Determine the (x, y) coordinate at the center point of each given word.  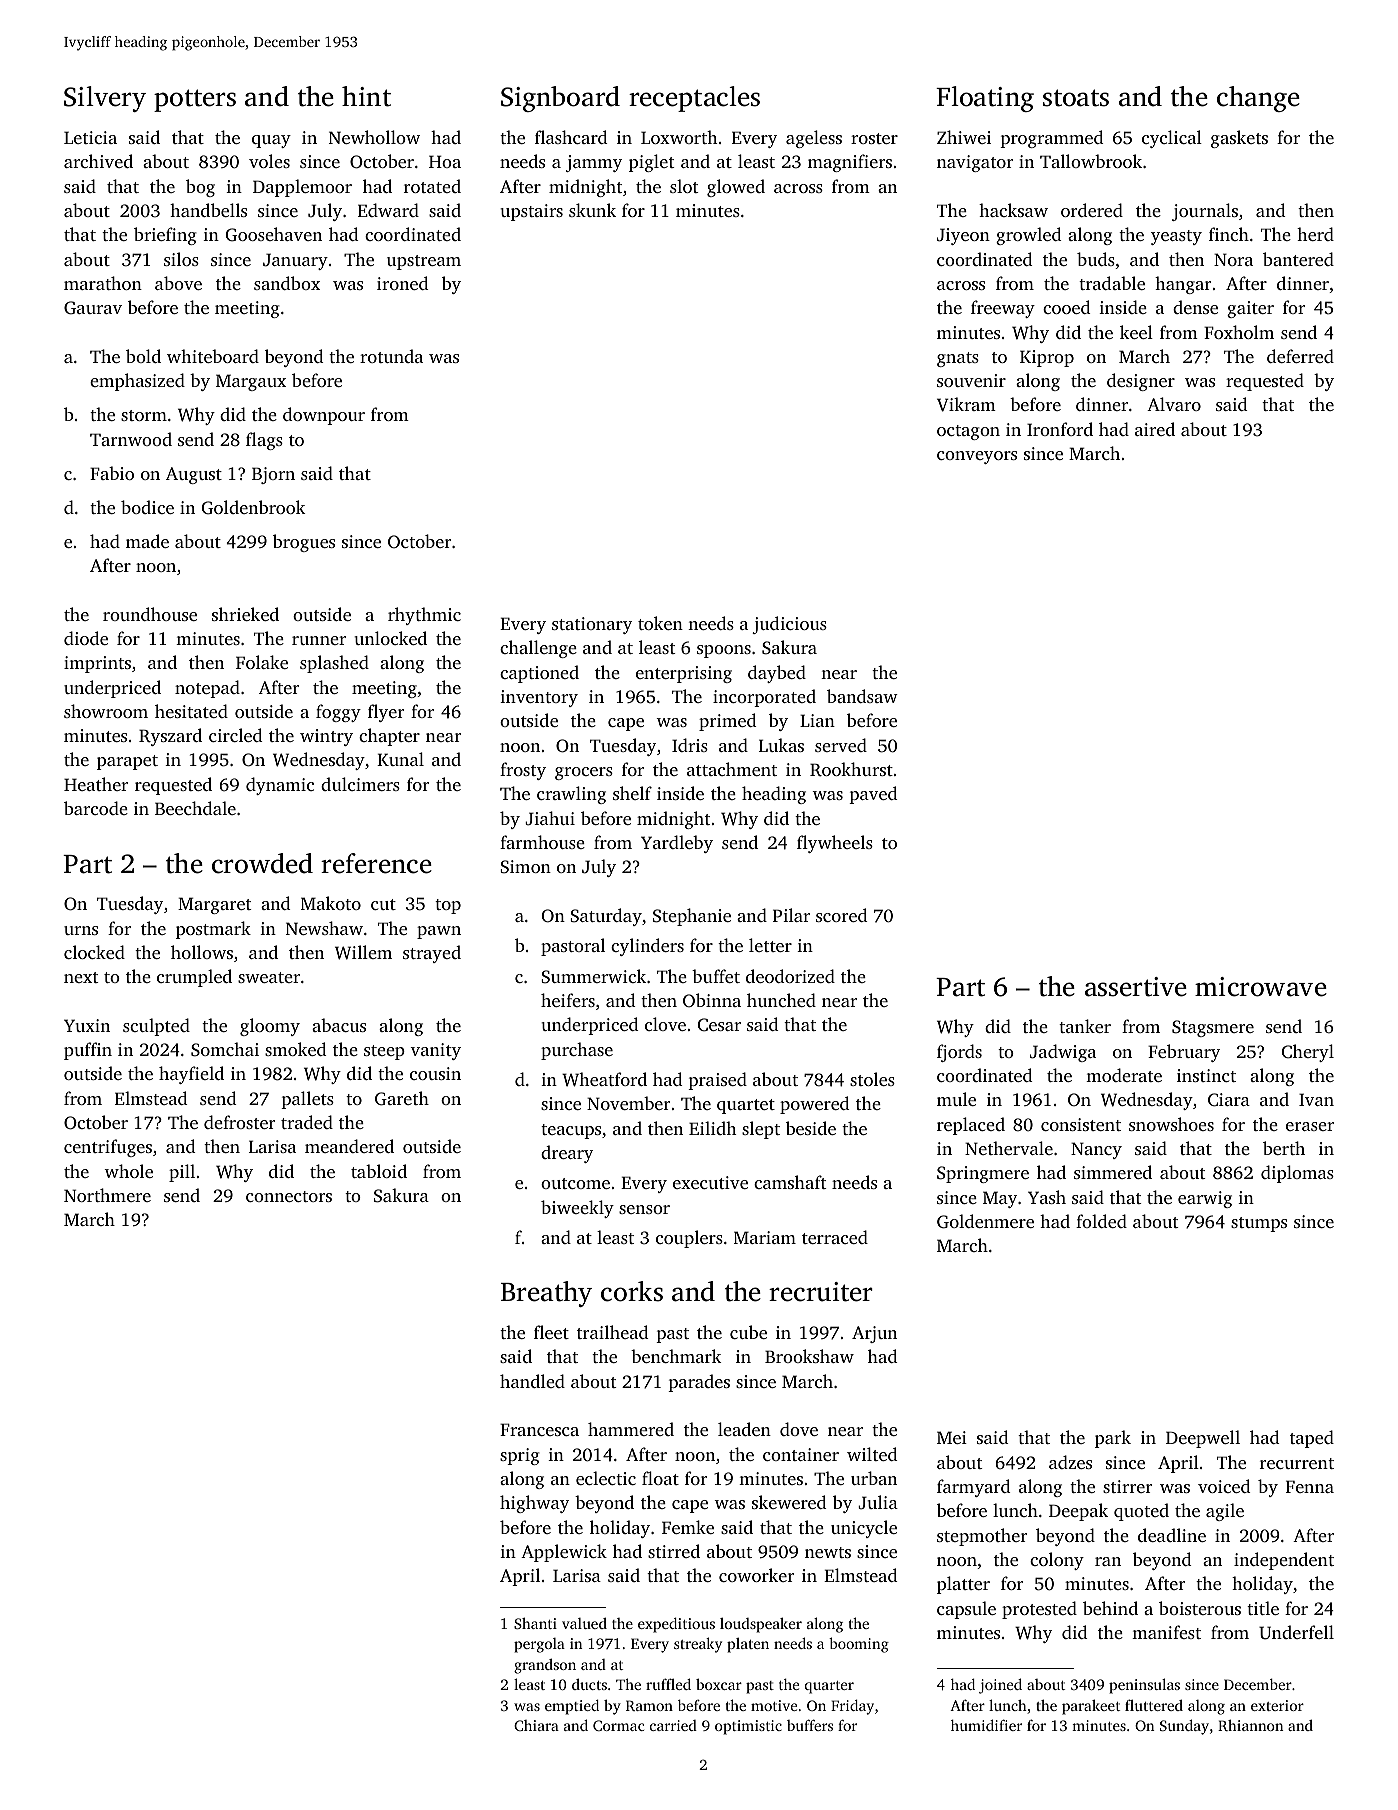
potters (195, 100)
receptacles (694, 99)
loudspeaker (761, 1625)
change (1258, 99)
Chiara (536, 1725)
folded (1101, 1221)
